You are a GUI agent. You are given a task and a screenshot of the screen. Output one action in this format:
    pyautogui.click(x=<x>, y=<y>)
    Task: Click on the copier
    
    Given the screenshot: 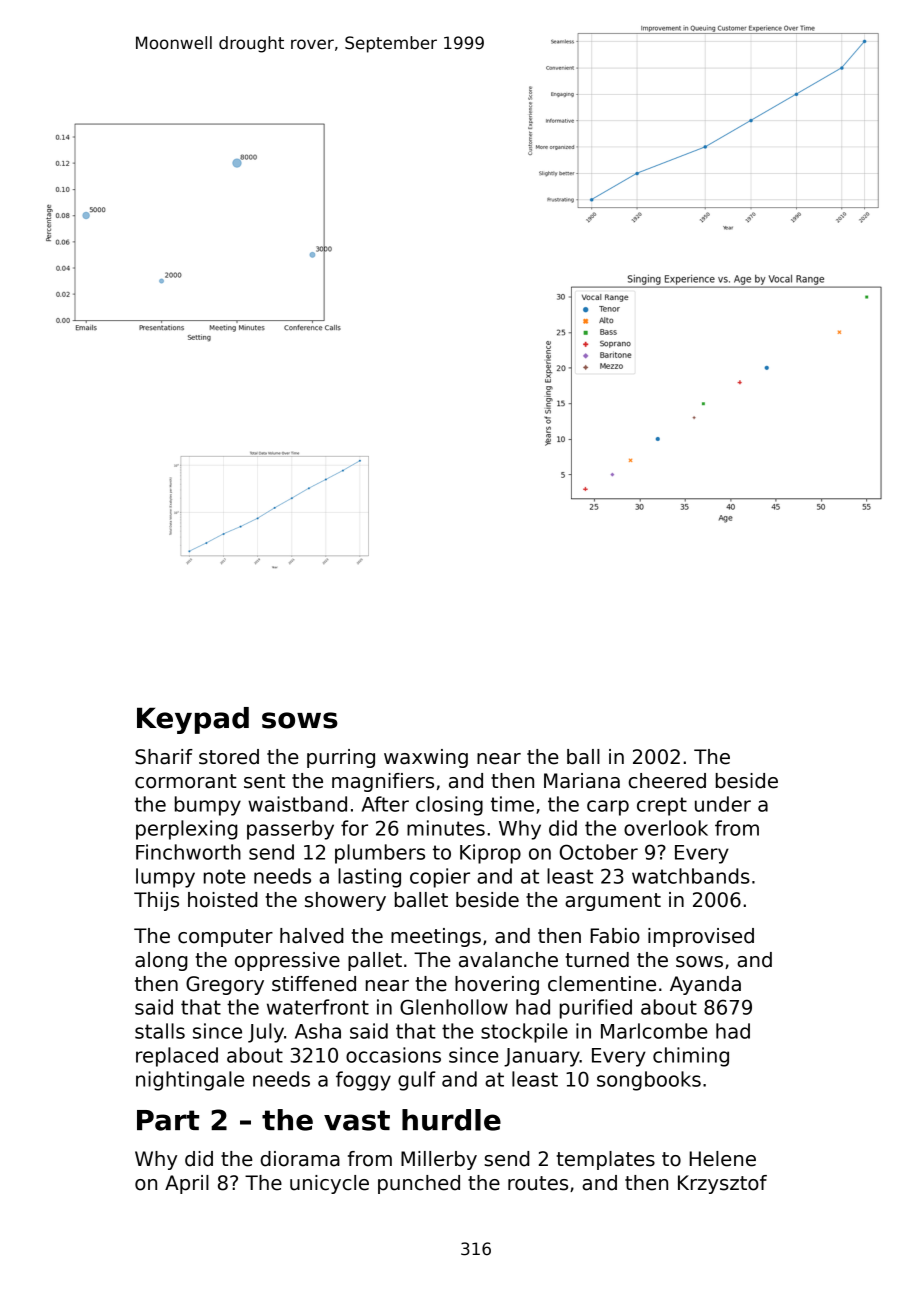 What is the action you would take?
    pyautogui.click(x=440, y=878)
